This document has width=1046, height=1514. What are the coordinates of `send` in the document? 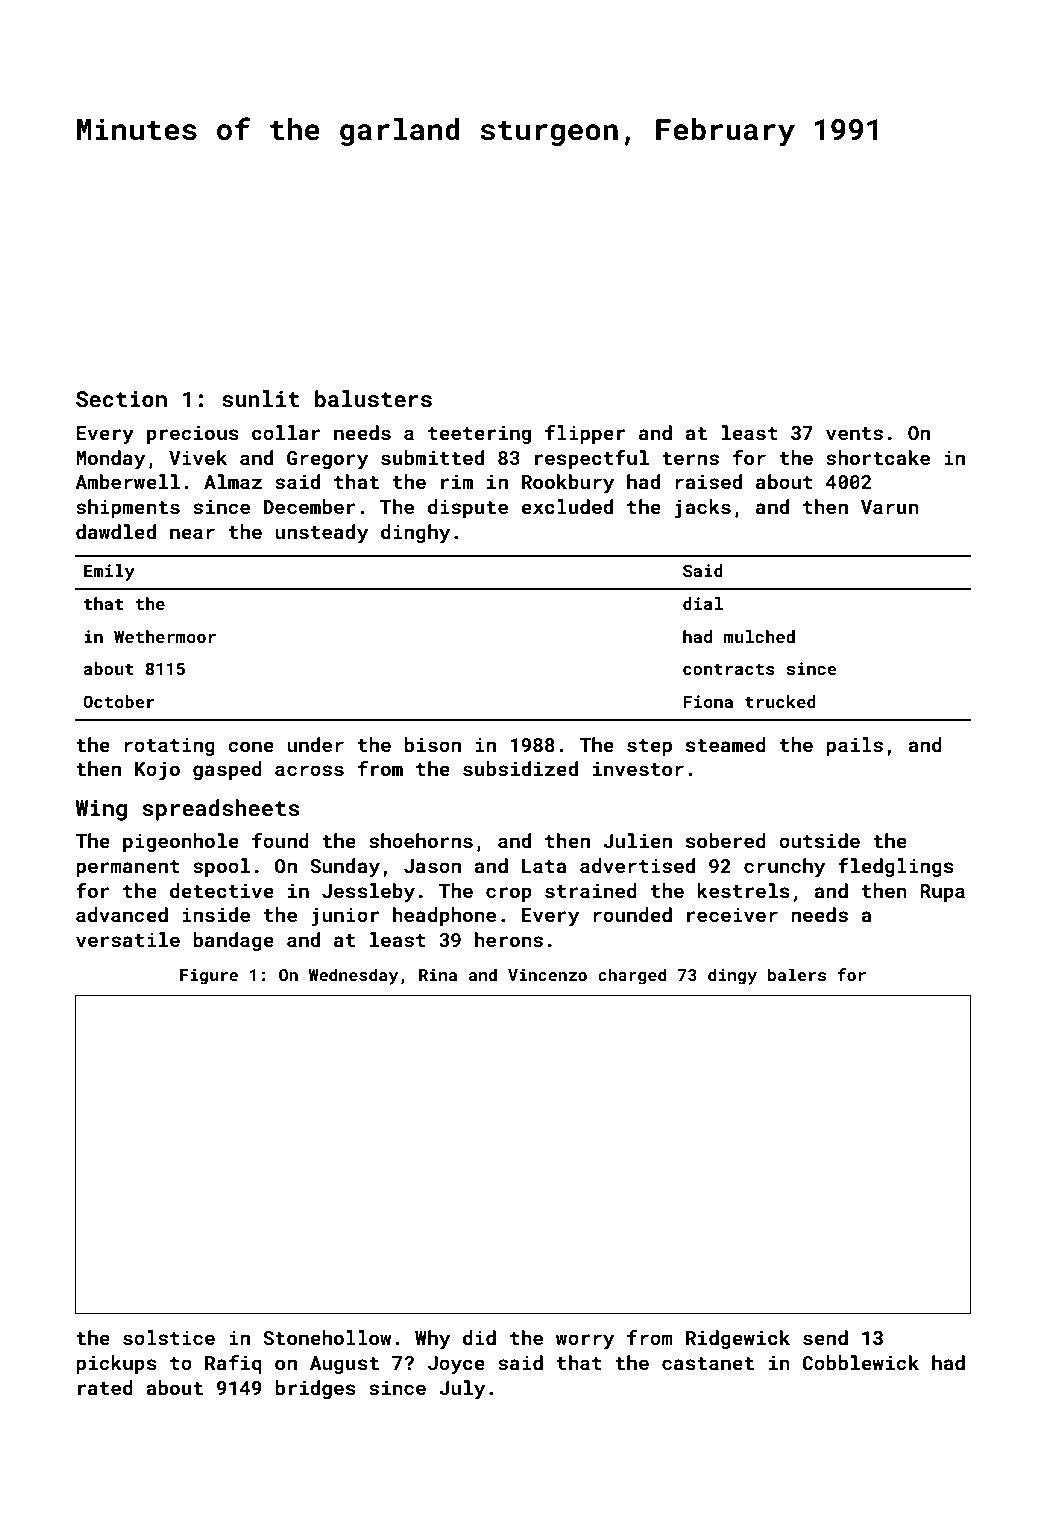 It's located at (825, 1337).
